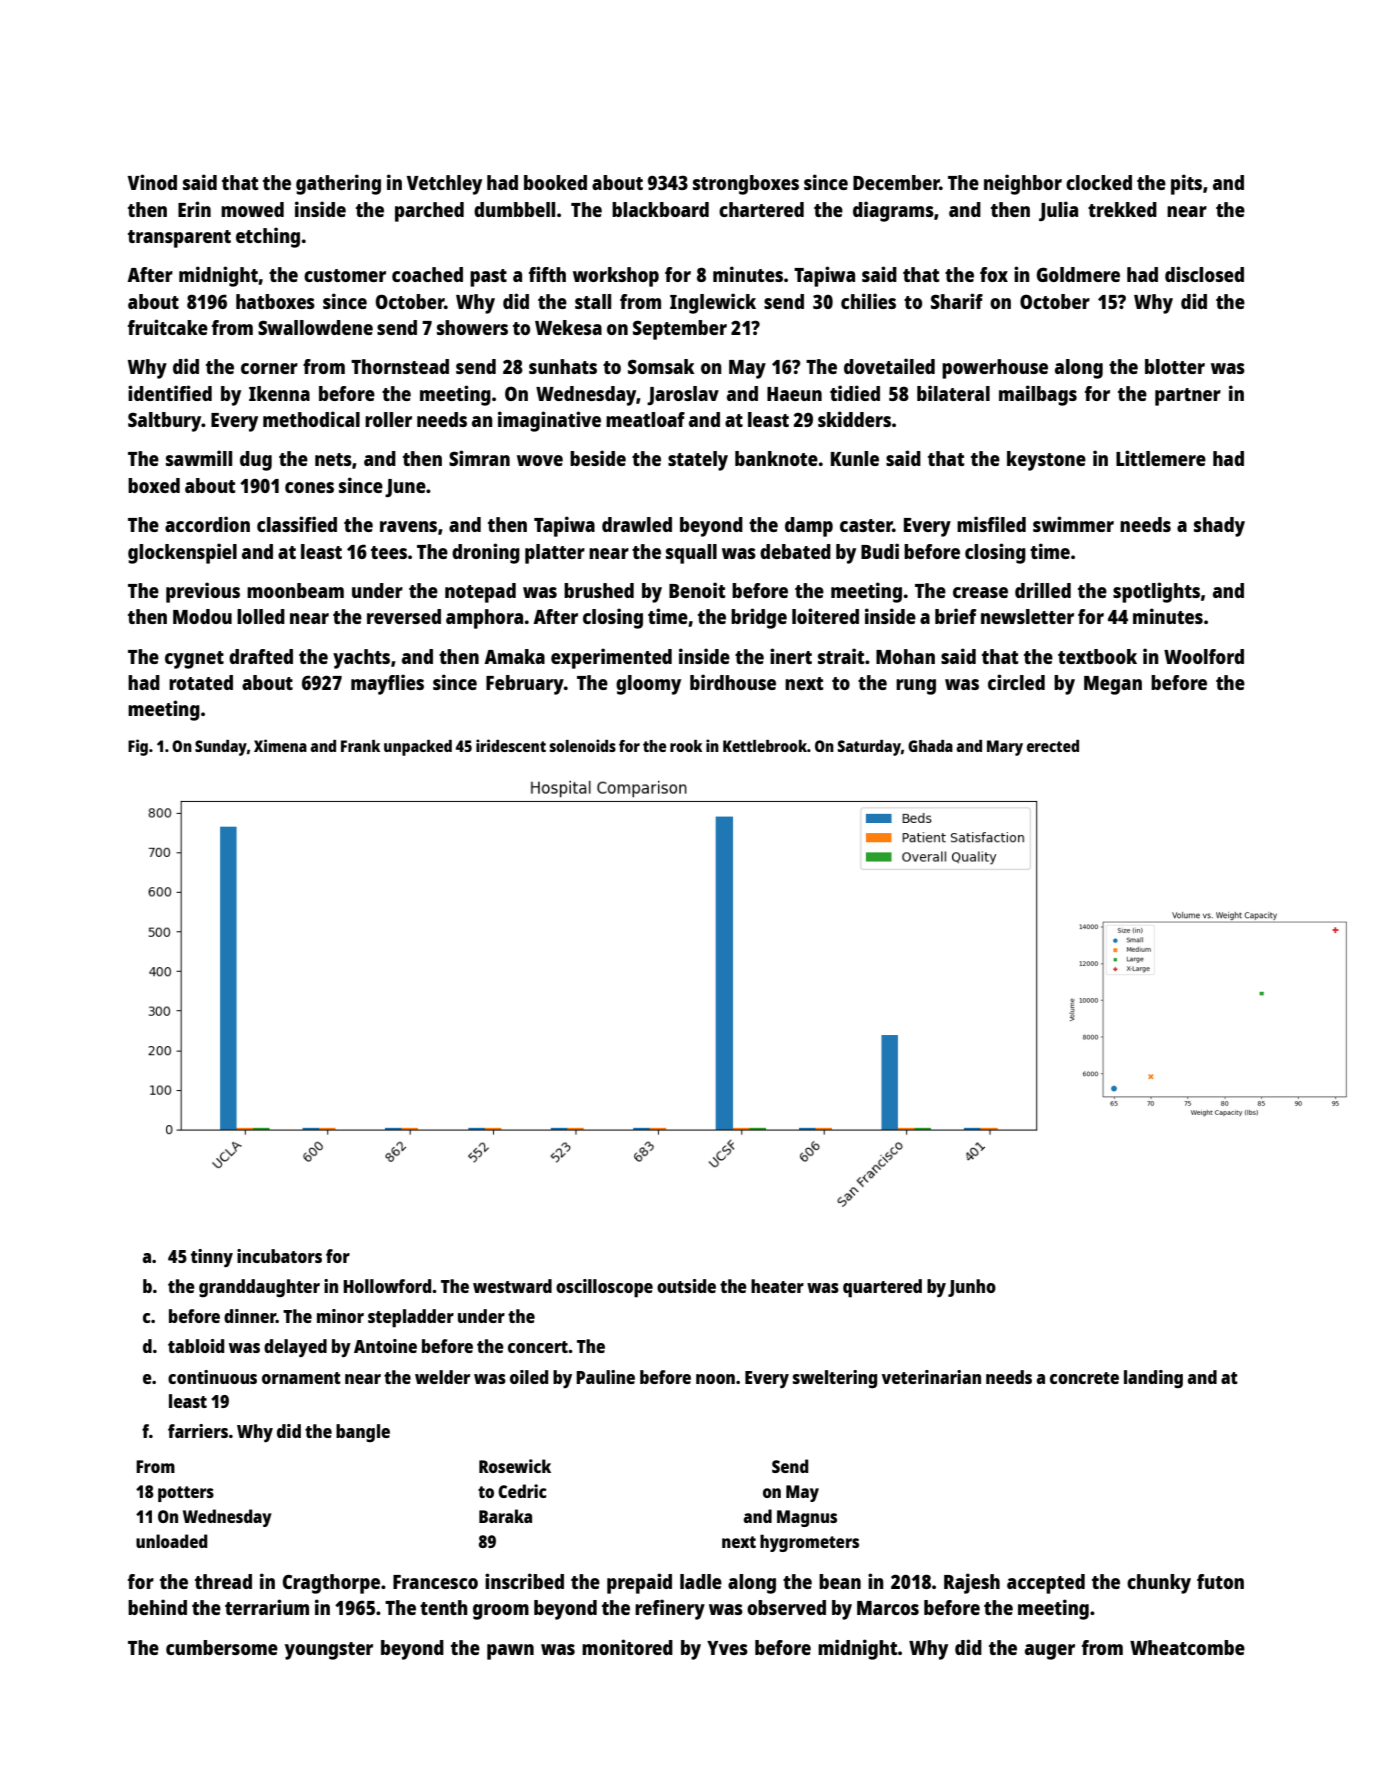 The width and height of the screenshot is (1373, 1777). Describe the element at coordinates (212, 1258) in the screenshot. I see `tinny` at that location.
